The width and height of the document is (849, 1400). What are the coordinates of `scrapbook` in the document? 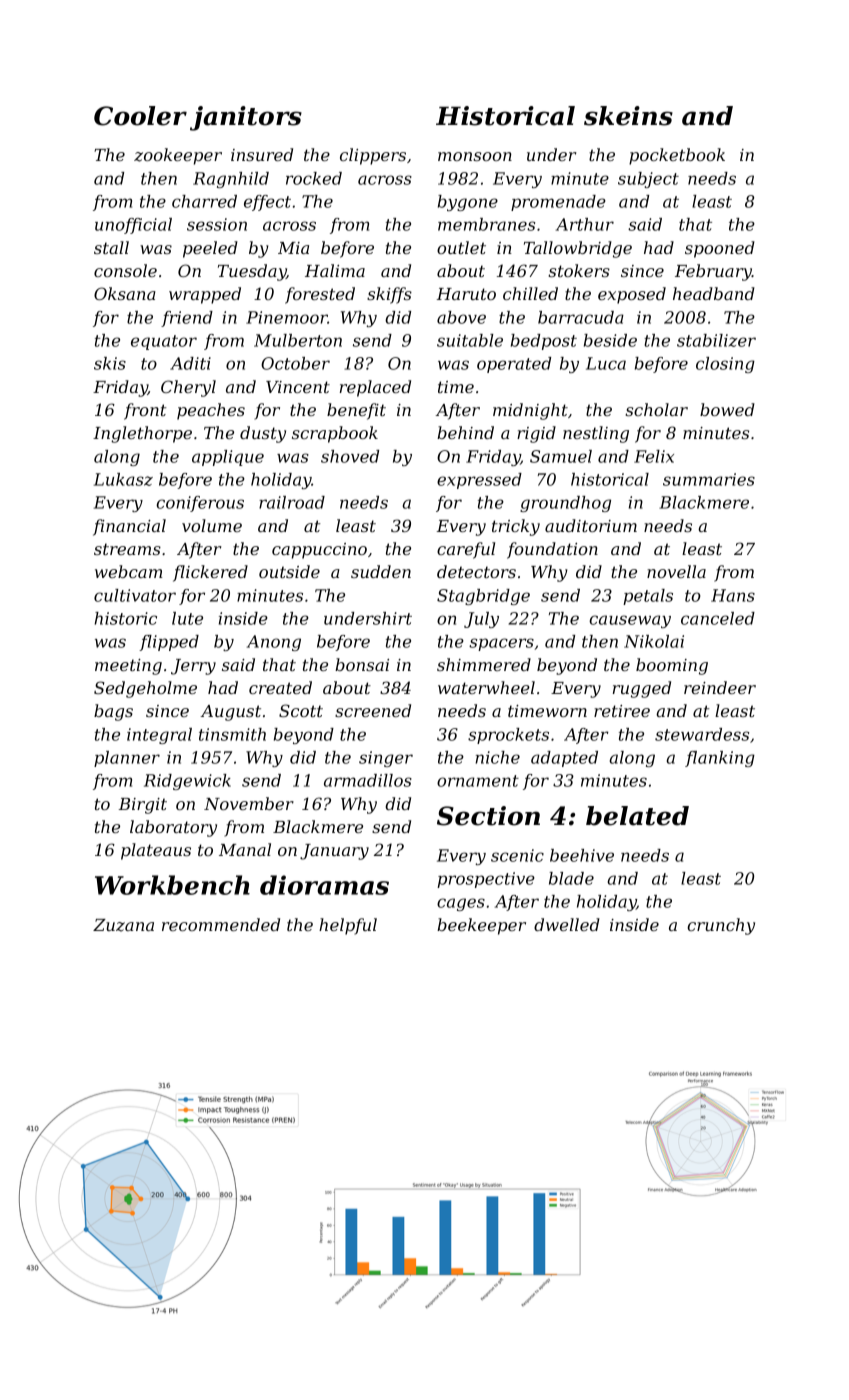 It's located at (335, 434).
